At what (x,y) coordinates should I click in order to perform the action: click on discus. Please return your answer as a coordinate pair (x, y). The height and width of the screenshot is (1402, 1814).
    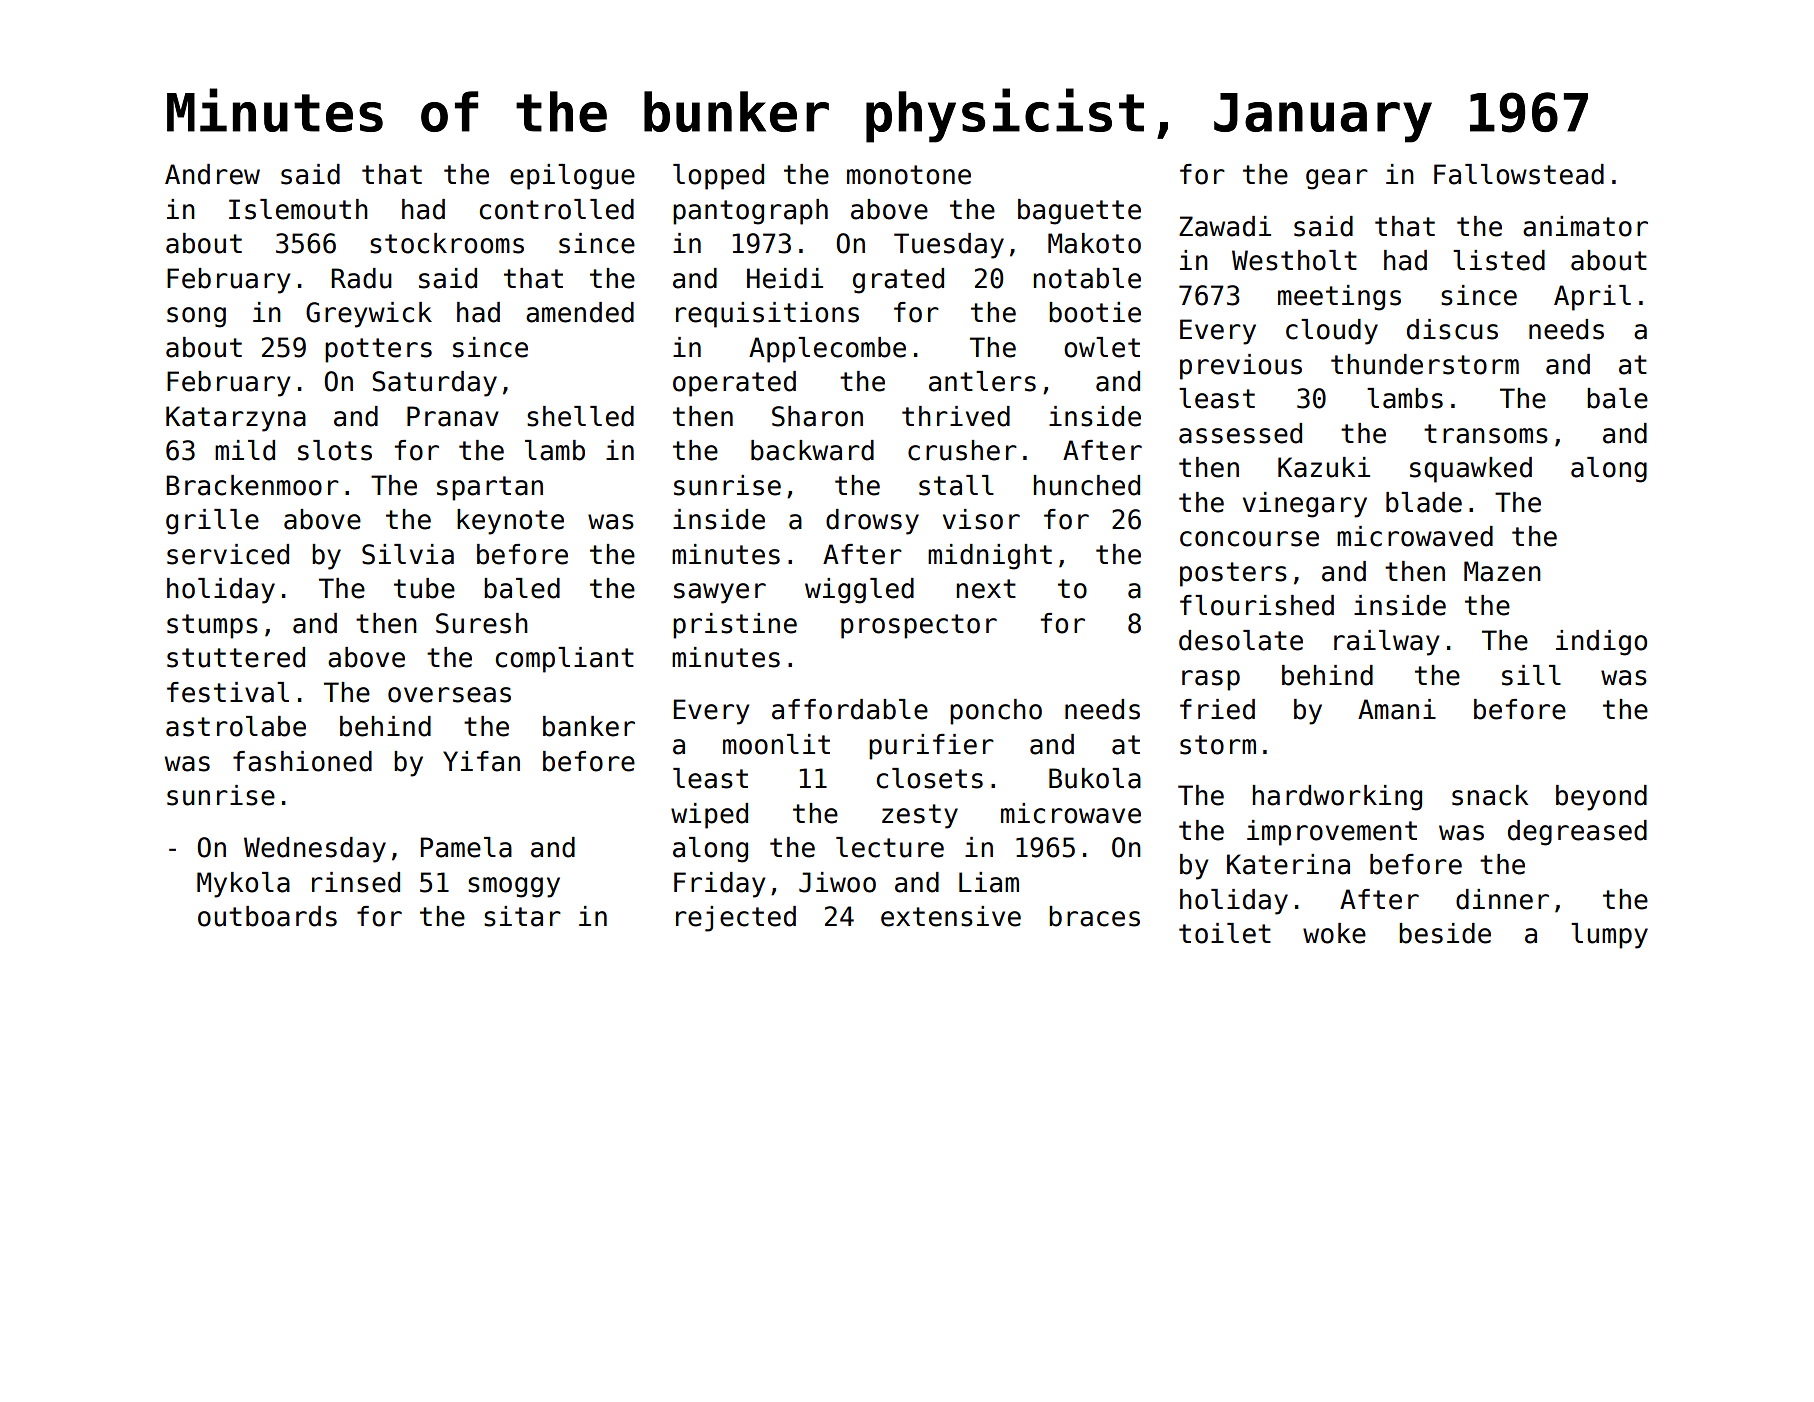
    Looking at the image, I should click on (1452, 329).
